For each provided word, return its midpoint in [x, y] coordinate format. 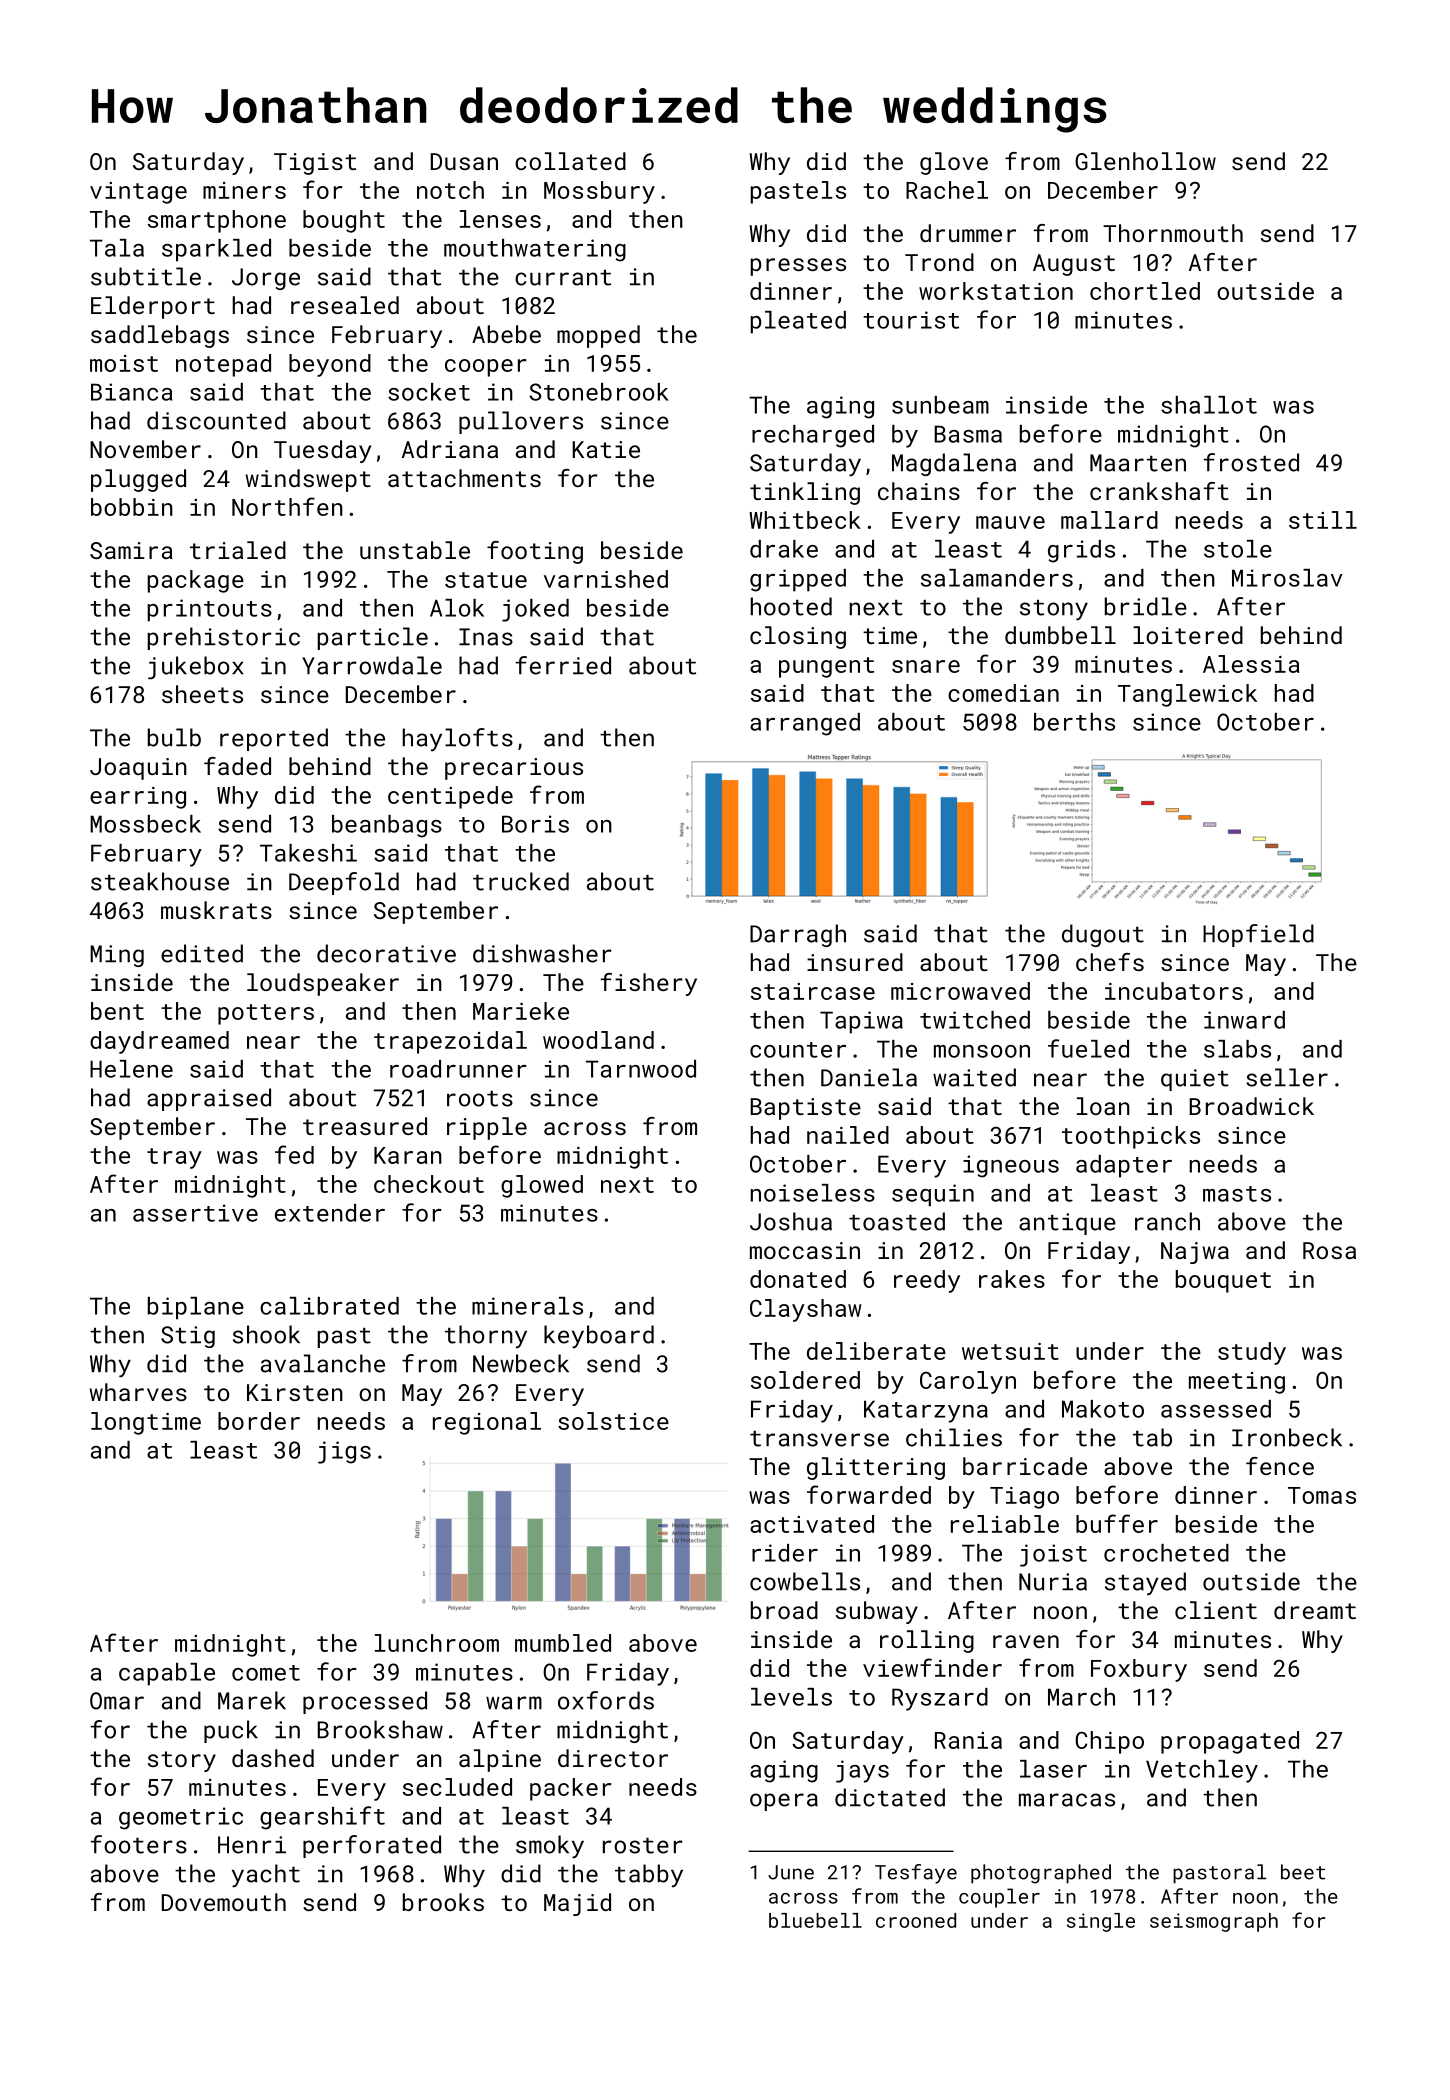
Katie [606, 449]
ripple [487, 1128]
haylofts [458, 739]
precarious [514, 769]
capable [167, 1674]
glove [954, 163]
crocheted [1166, 1553]
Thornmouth [1173, 233]
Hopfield [1258, 935]
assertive [195, 1213]
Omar [117, 1701]
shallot [1209, 405]
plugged [138, 480]
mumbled [563, 1643]
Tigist [315, 164]
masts [1237, 1194]
